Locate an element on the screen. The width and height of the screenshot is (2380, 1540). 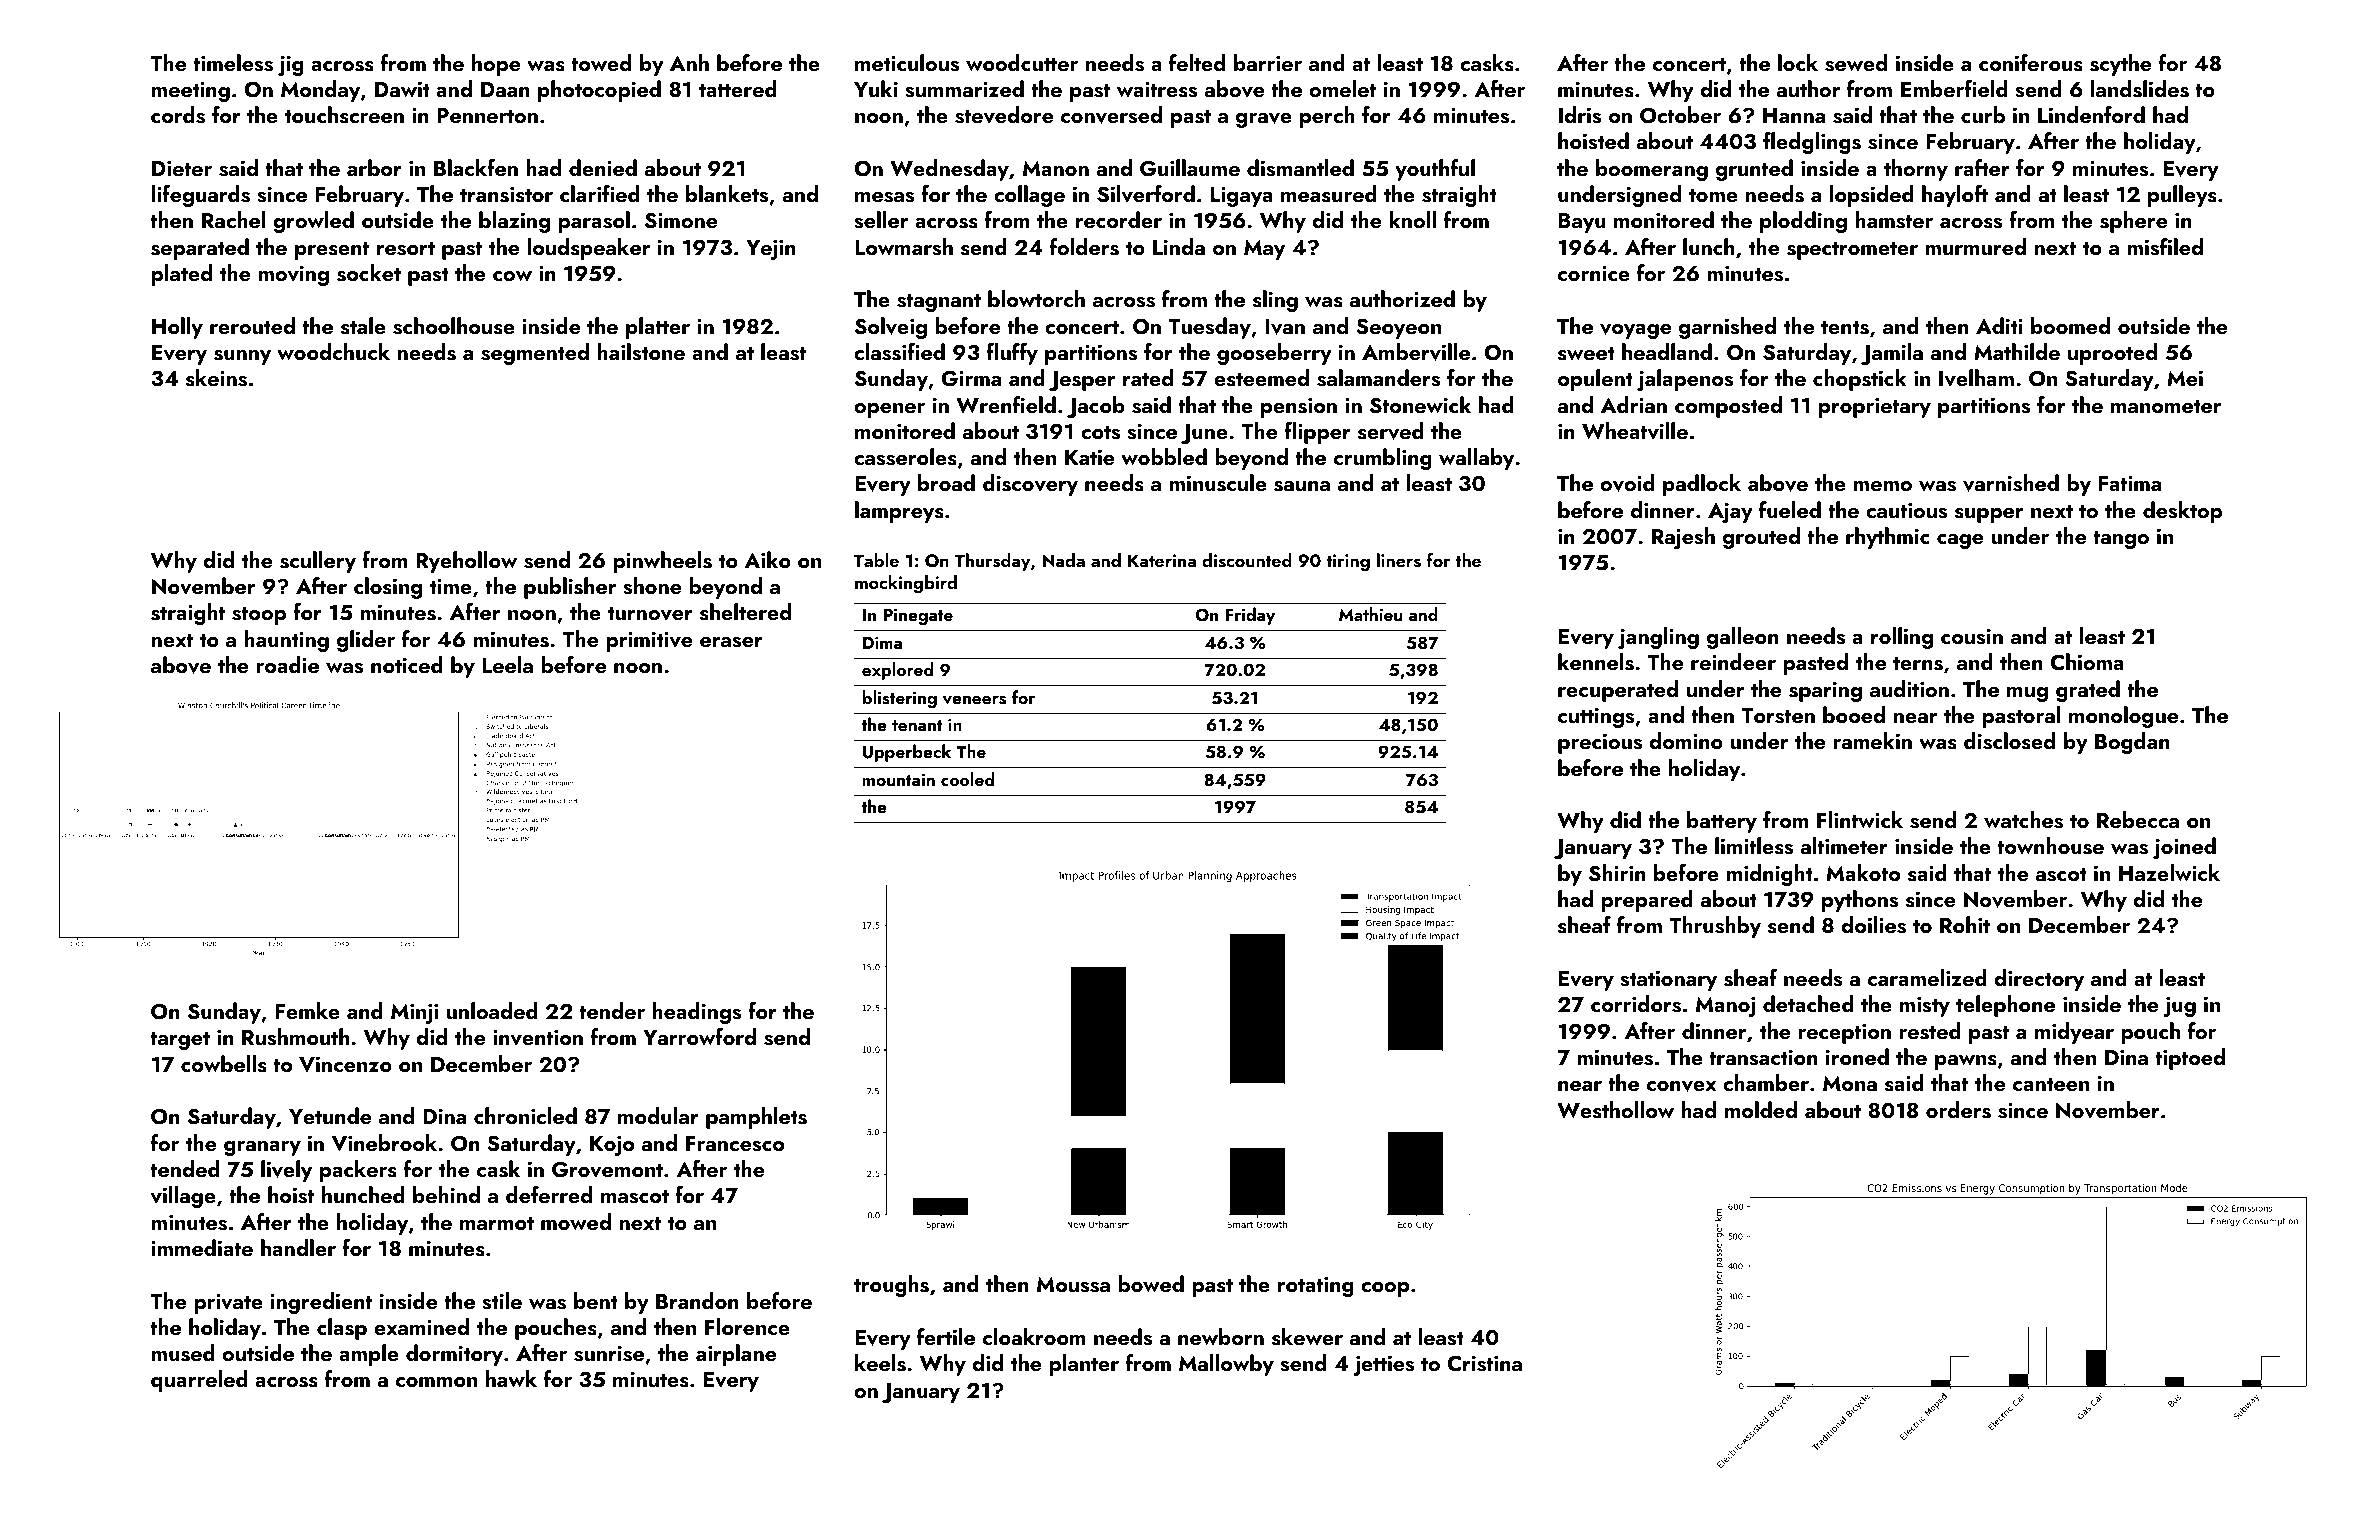
gooseberry is located at coordinates (1274, 354).
